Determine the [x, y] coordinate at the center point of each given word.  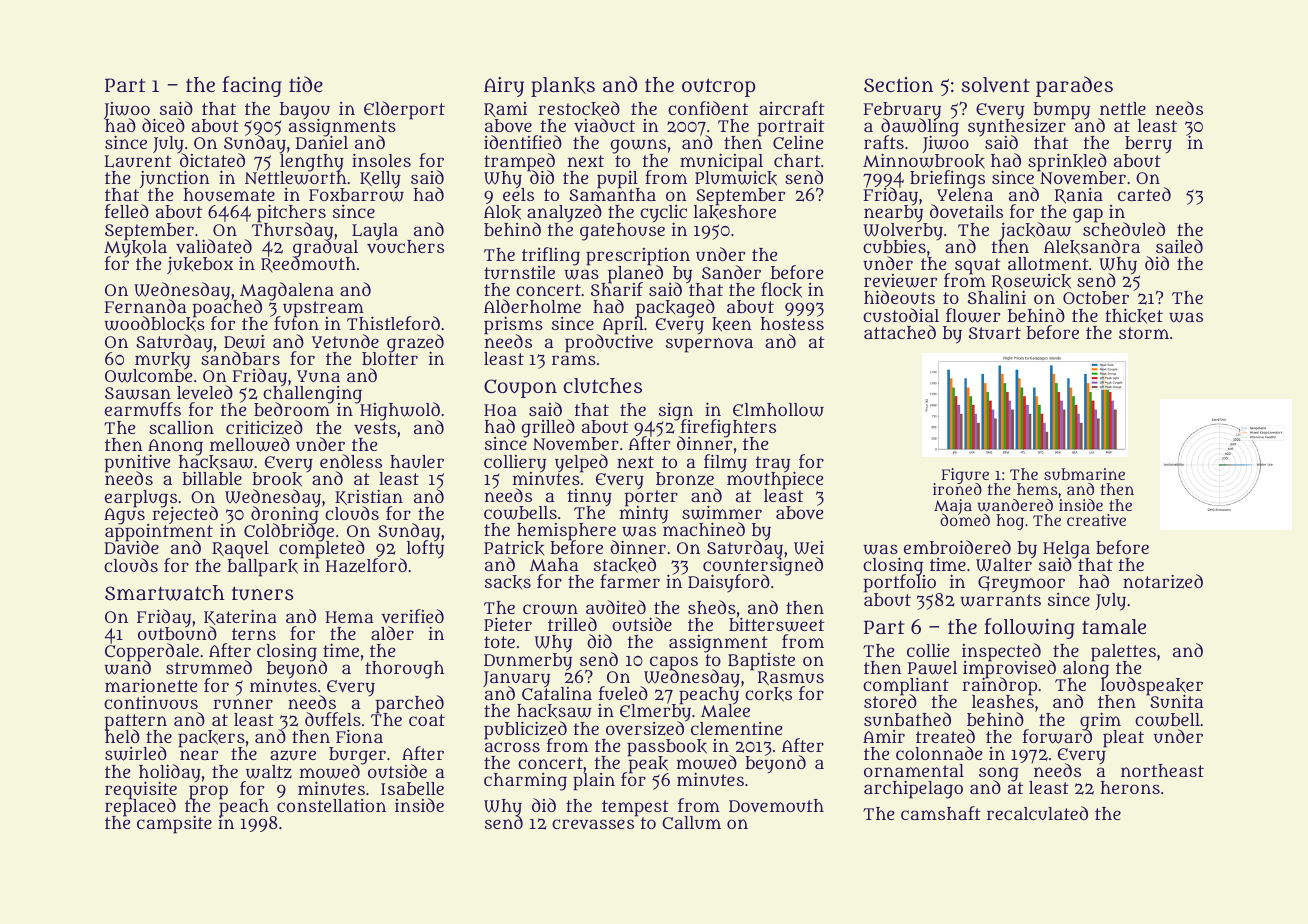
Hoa [500, 410]
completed [322, 550]
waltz [269, 772]
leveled [205, 392]
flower [973, 315]
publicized [525, 730]
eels [518, 195]
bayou [305, 111]
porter [651, 498]
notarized [1163, 581]
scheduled [1124, 229]
